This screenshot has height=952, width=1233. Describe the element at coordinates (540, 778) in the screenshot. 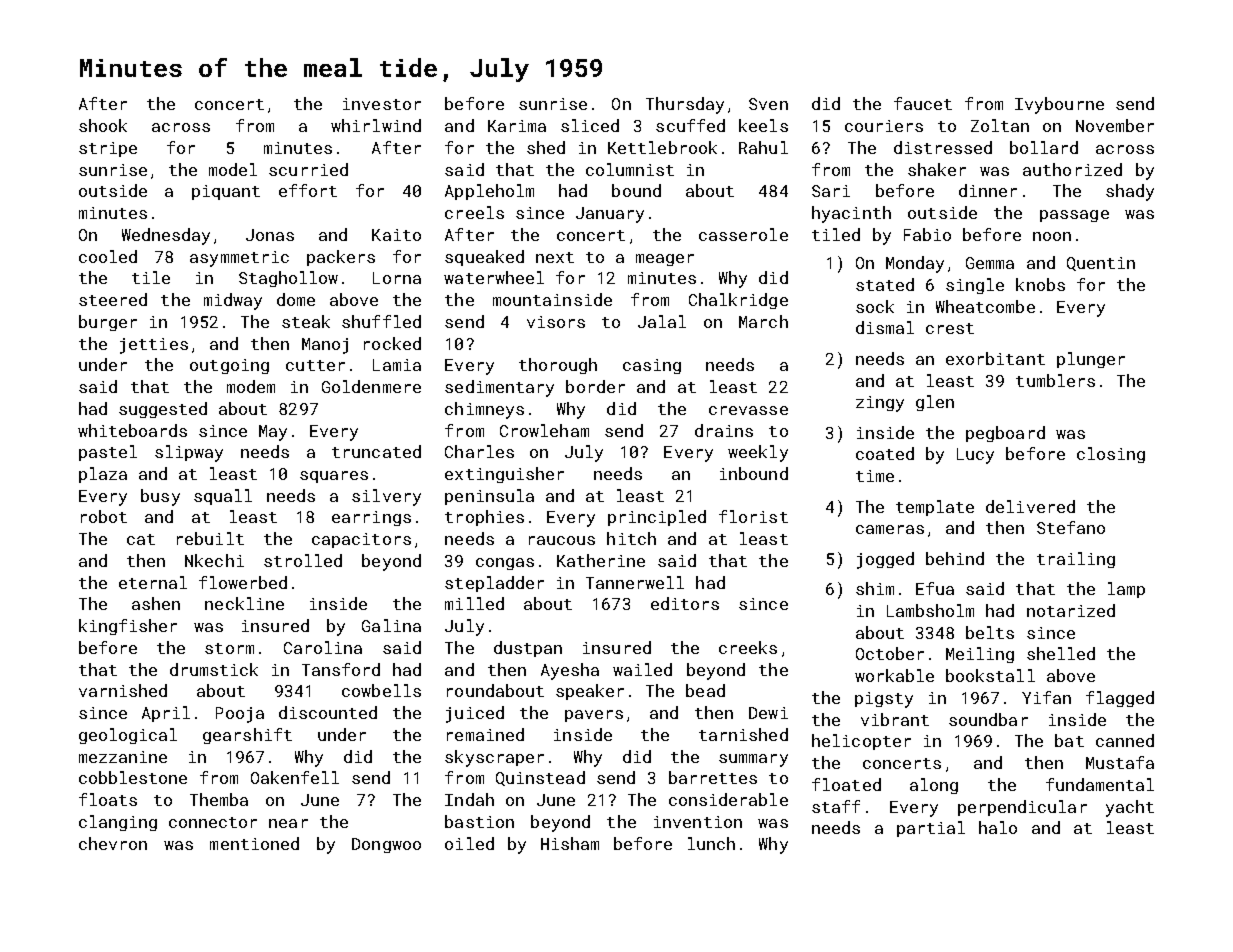

I see `Quinstead` at that location.
